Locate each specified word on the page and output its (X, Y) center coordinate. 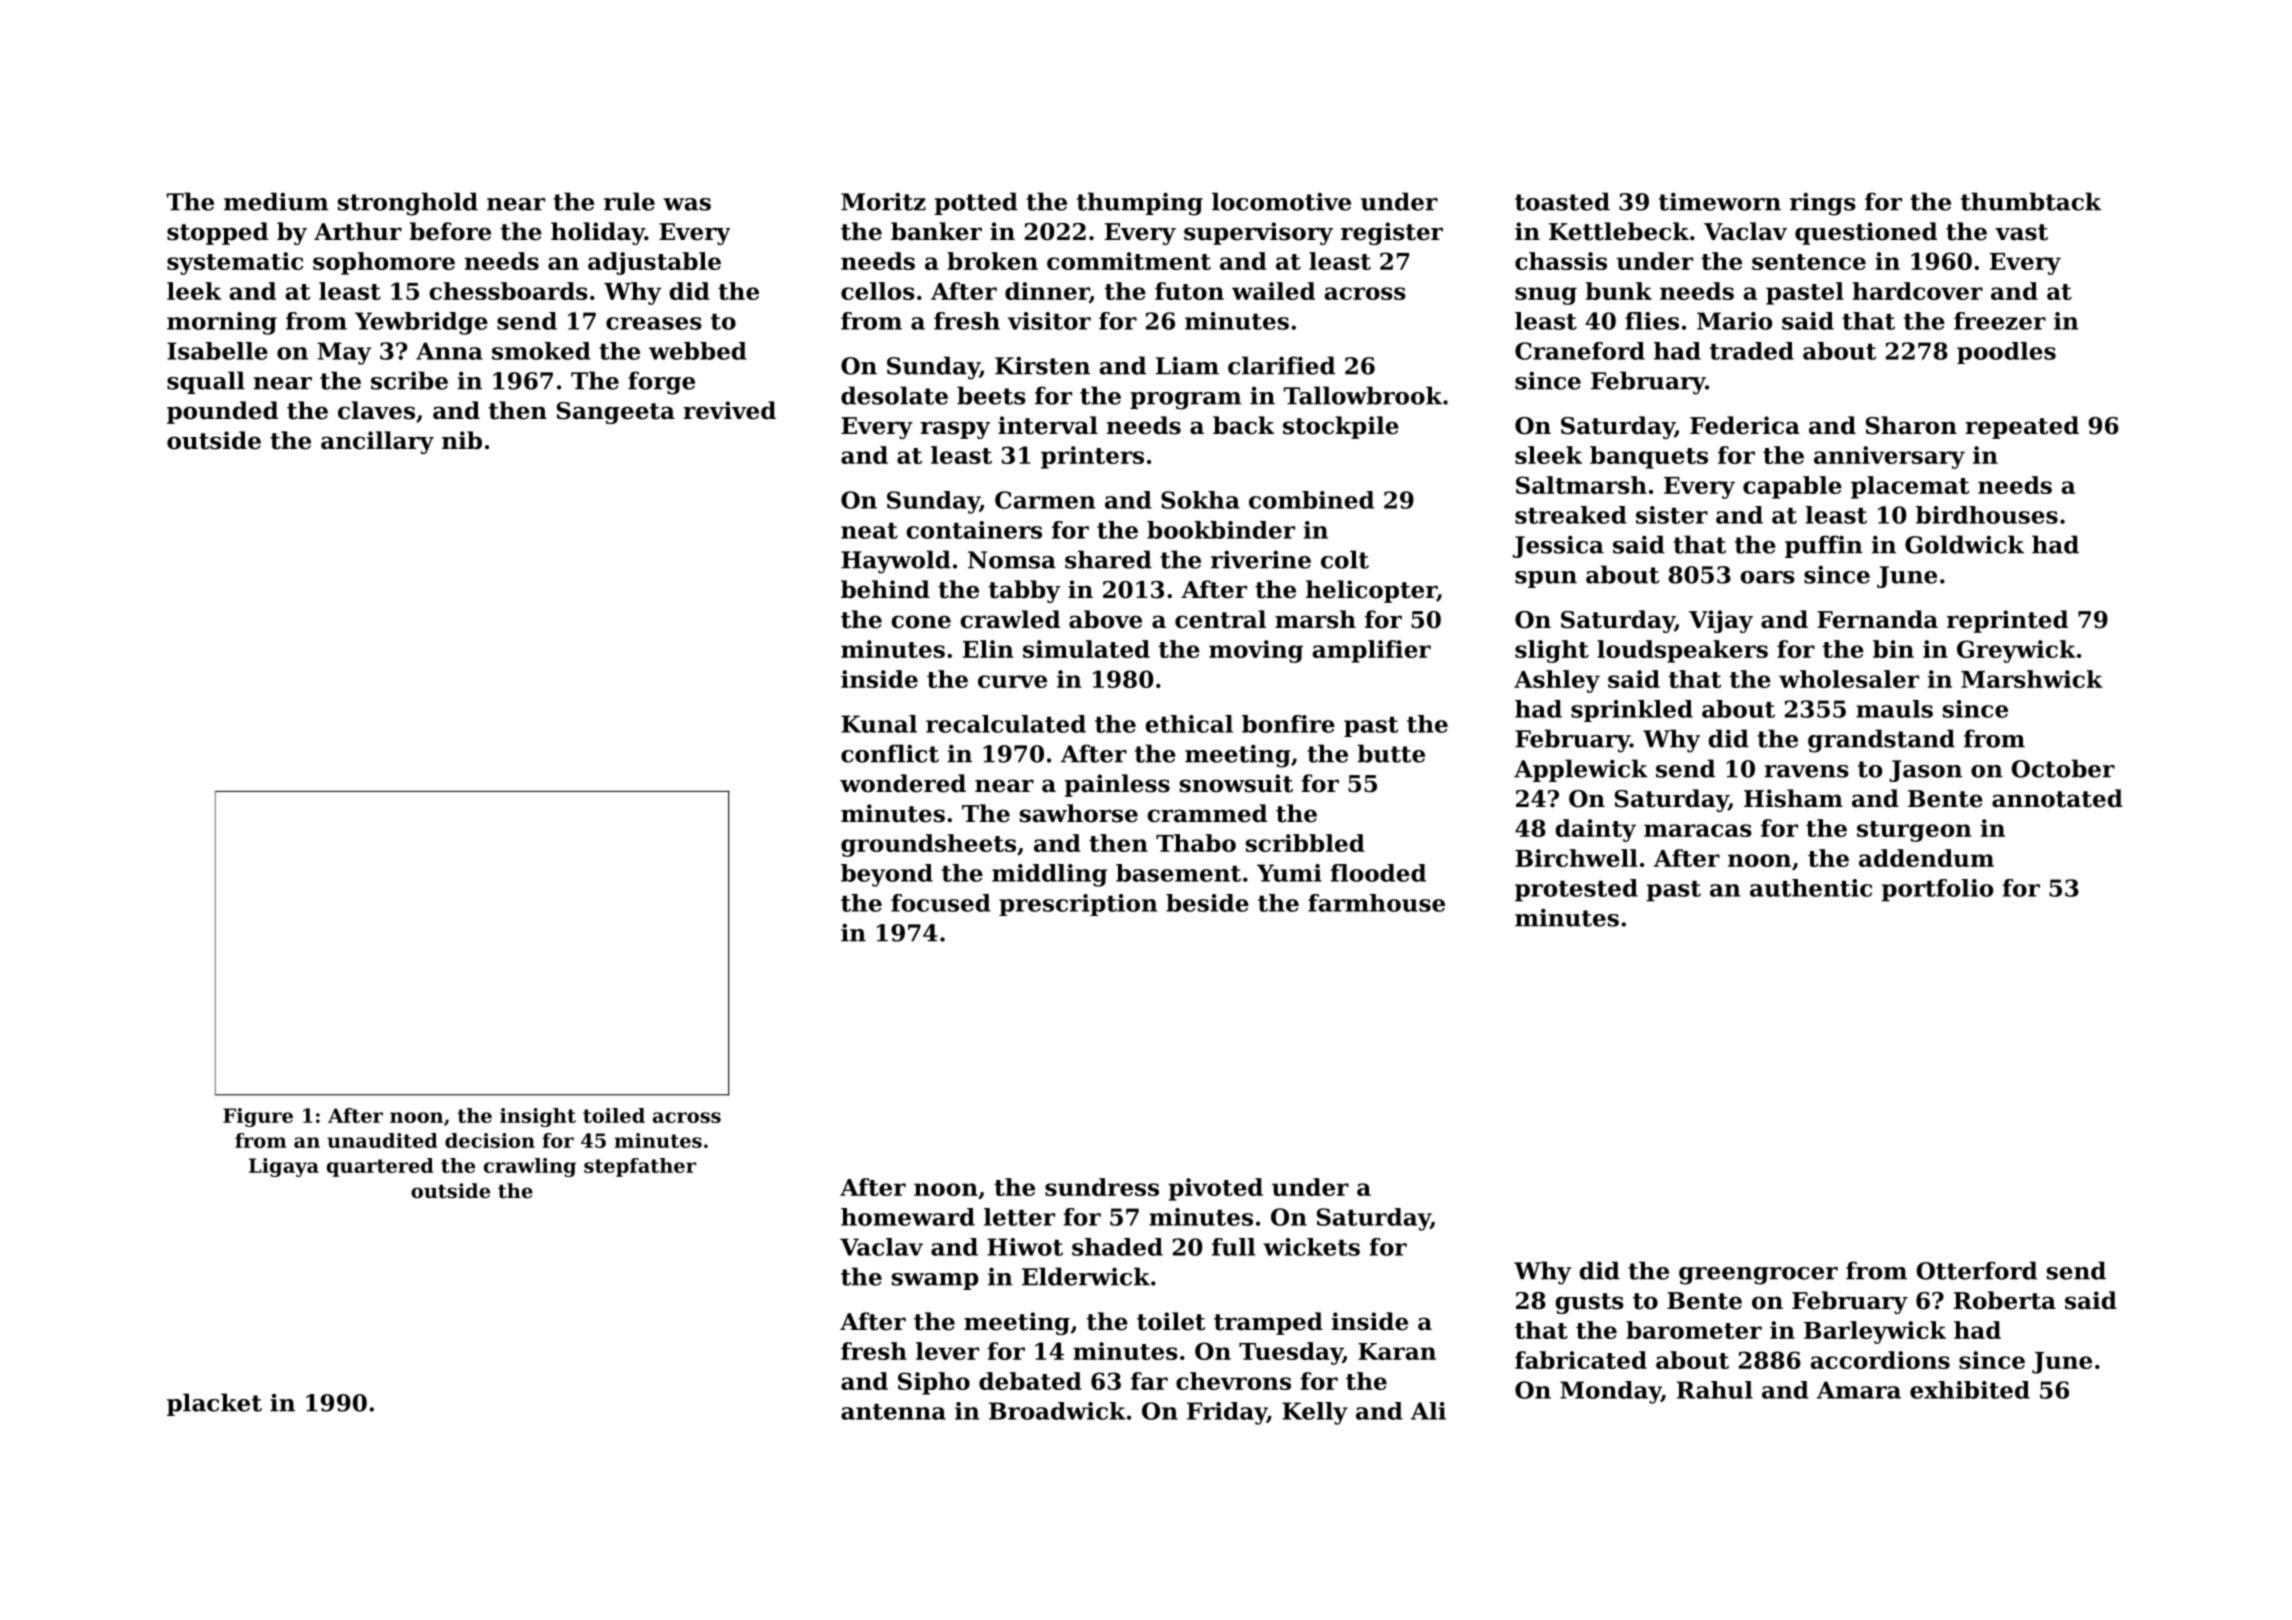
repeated (2022, 427)
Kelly (1315, 1413)
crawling (530, 1167)
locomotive (1281, 201)
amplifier (1371, 651)
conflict (890, 753)
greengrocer (1758, 1276)
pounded (222, 412)
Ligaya (284, 1167)
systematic (235, 263)
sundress (1102, 1187)
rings (1823, 204)
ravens (1807, 771)
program (1185, 401)
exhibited (1970, 1390)
